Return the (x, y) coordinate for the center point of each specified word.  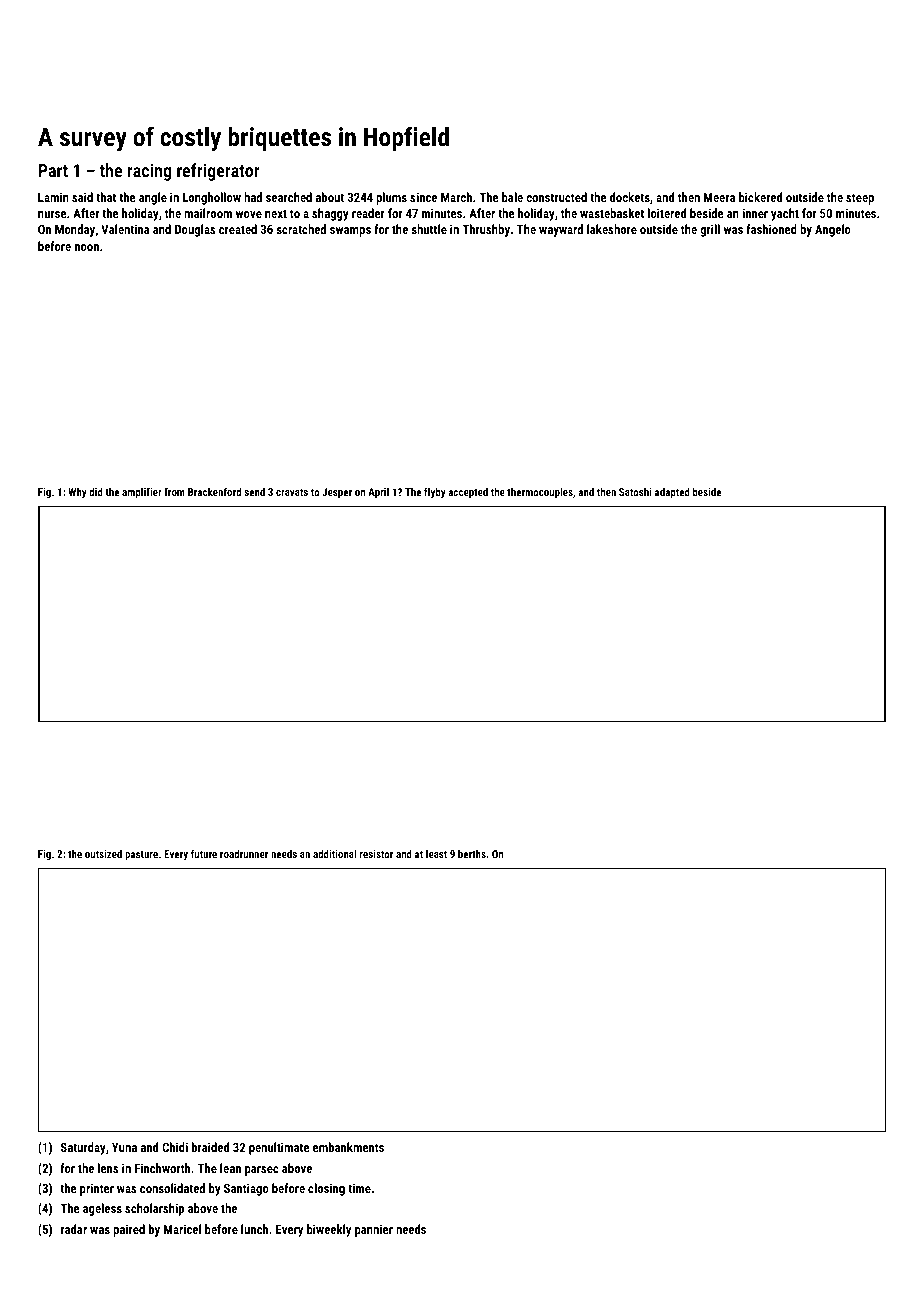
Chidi (175, 1147)
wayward (561, 230)
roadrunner (244, 853)
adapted (672, 492)
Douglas (195, 230)
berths (472, 853)
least (436, 854)
